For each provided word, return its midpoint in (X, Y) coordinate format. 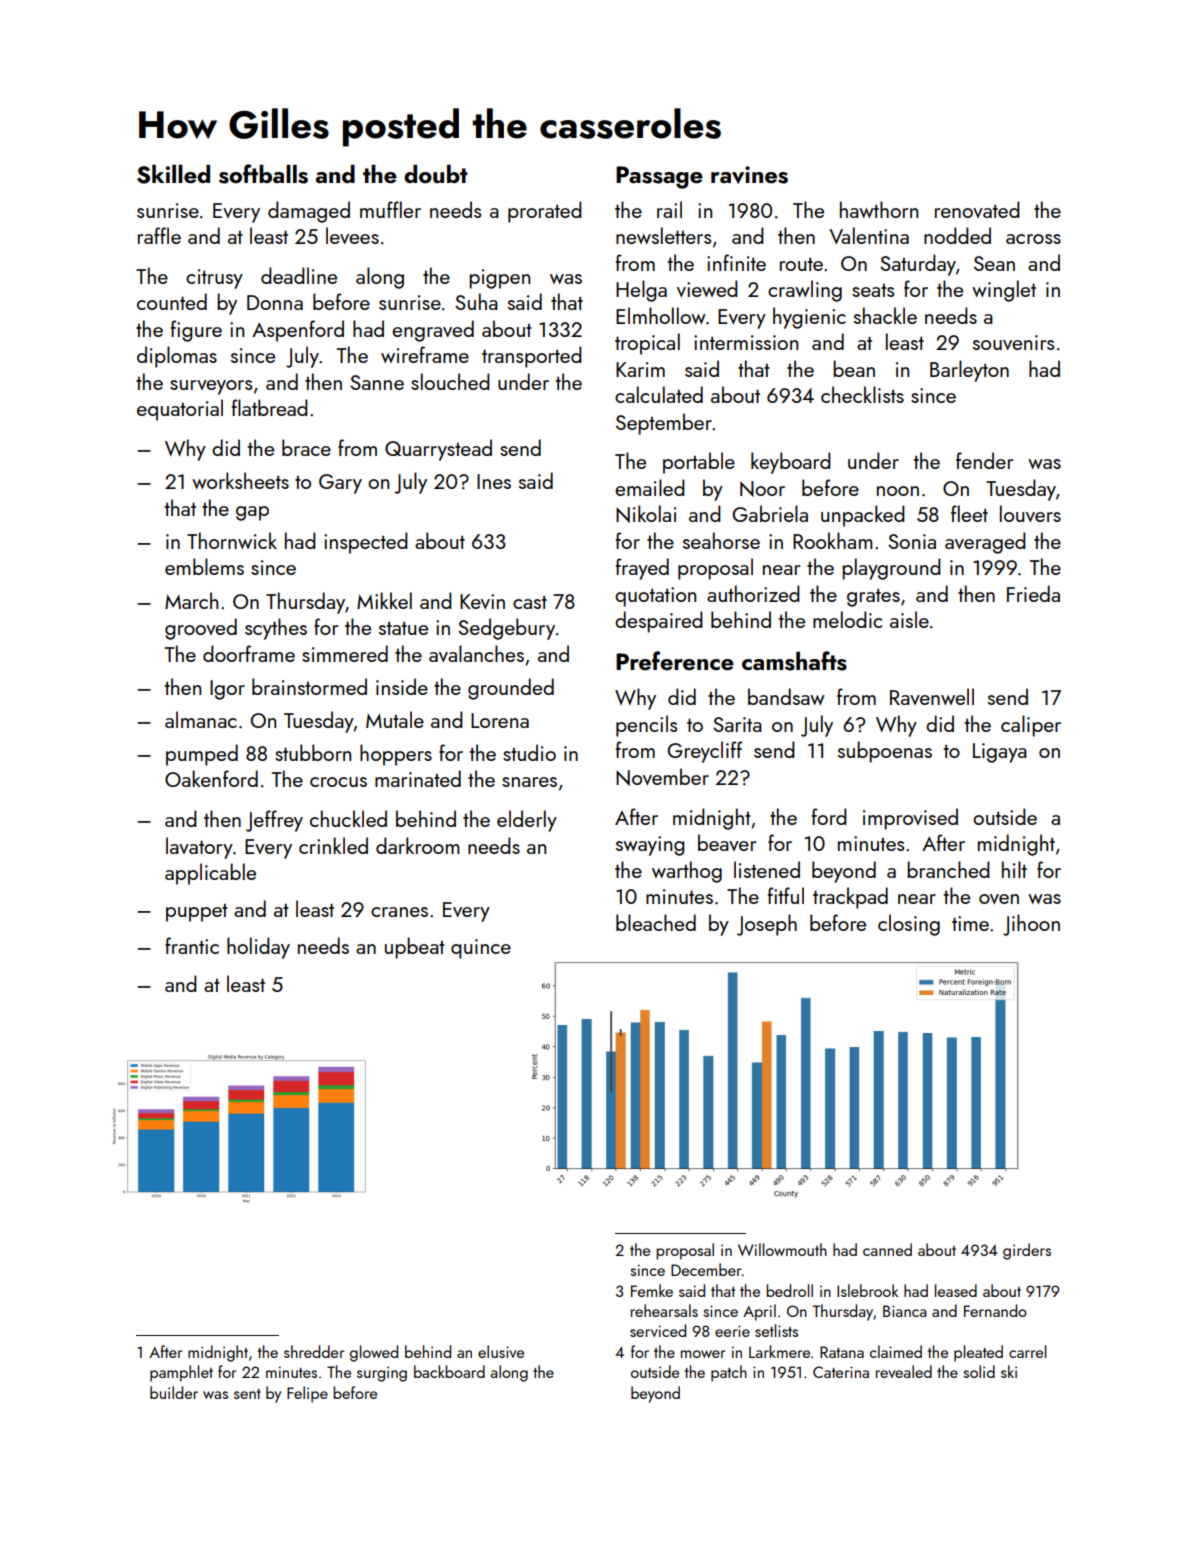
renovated (977, 209)
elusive (501, 1351)
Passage (659, 177)
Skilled (173, 174)
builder (174, 1392)
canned (887, 1249)
